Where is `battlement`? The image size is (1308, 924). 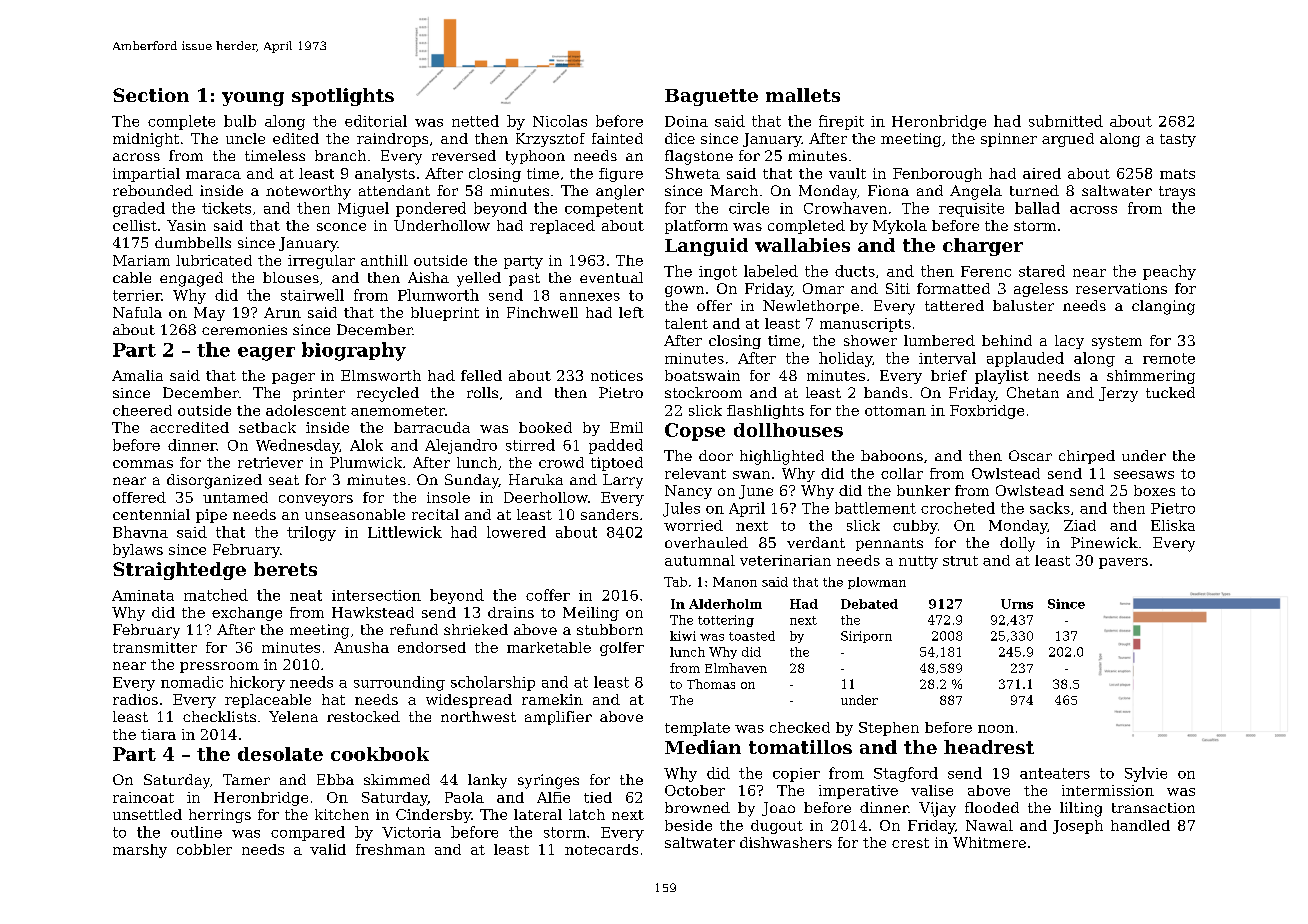
battlement is located at coordinates (875, 508).
